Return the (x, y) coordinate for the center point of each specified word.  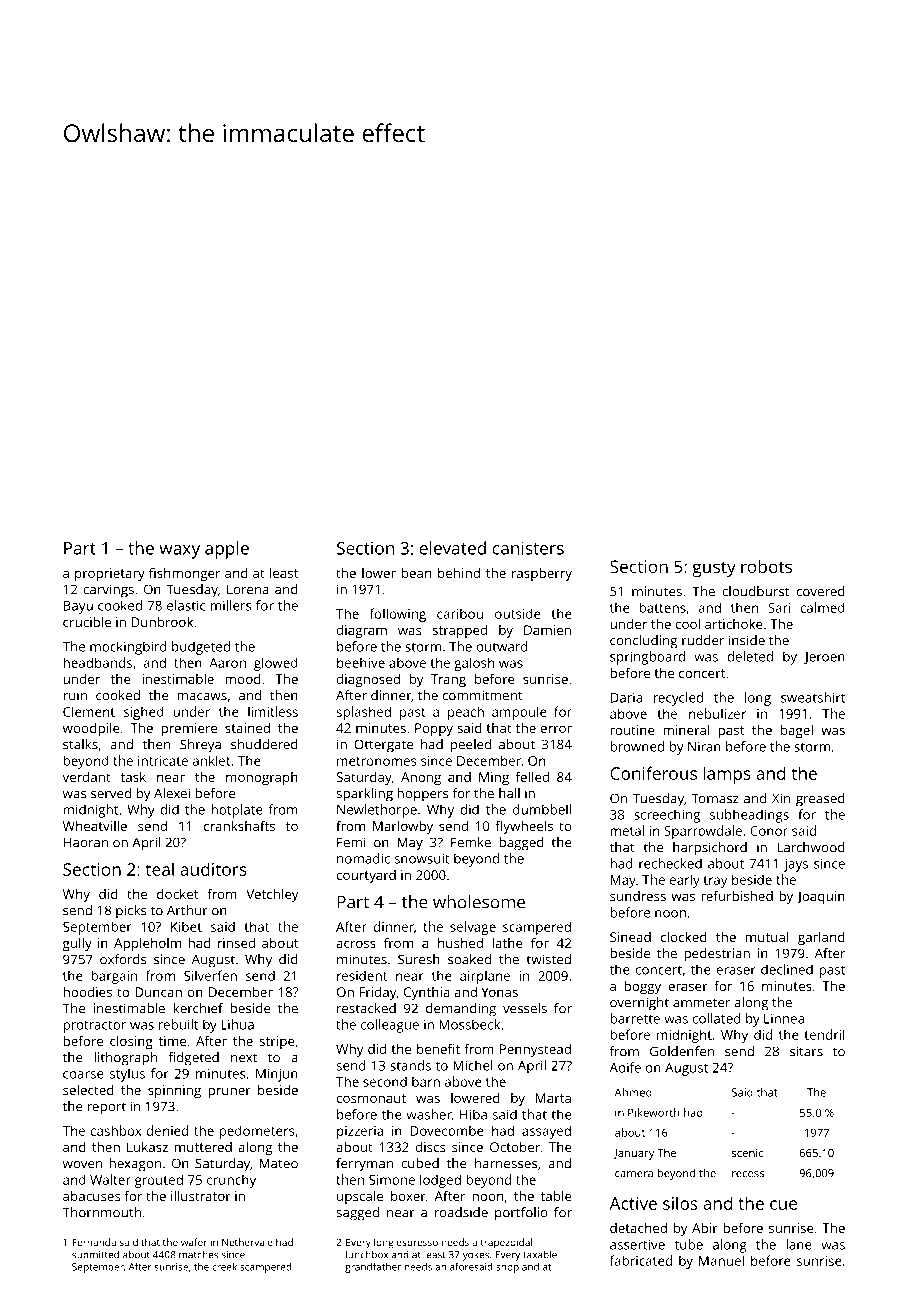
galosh (474, 664)
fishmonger (184, 574)
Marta (553, 1098)
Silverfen (210, 975)
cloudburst (755, 591)
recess (748, 1174)
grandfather (373, 1268)
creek (224, 1267)
